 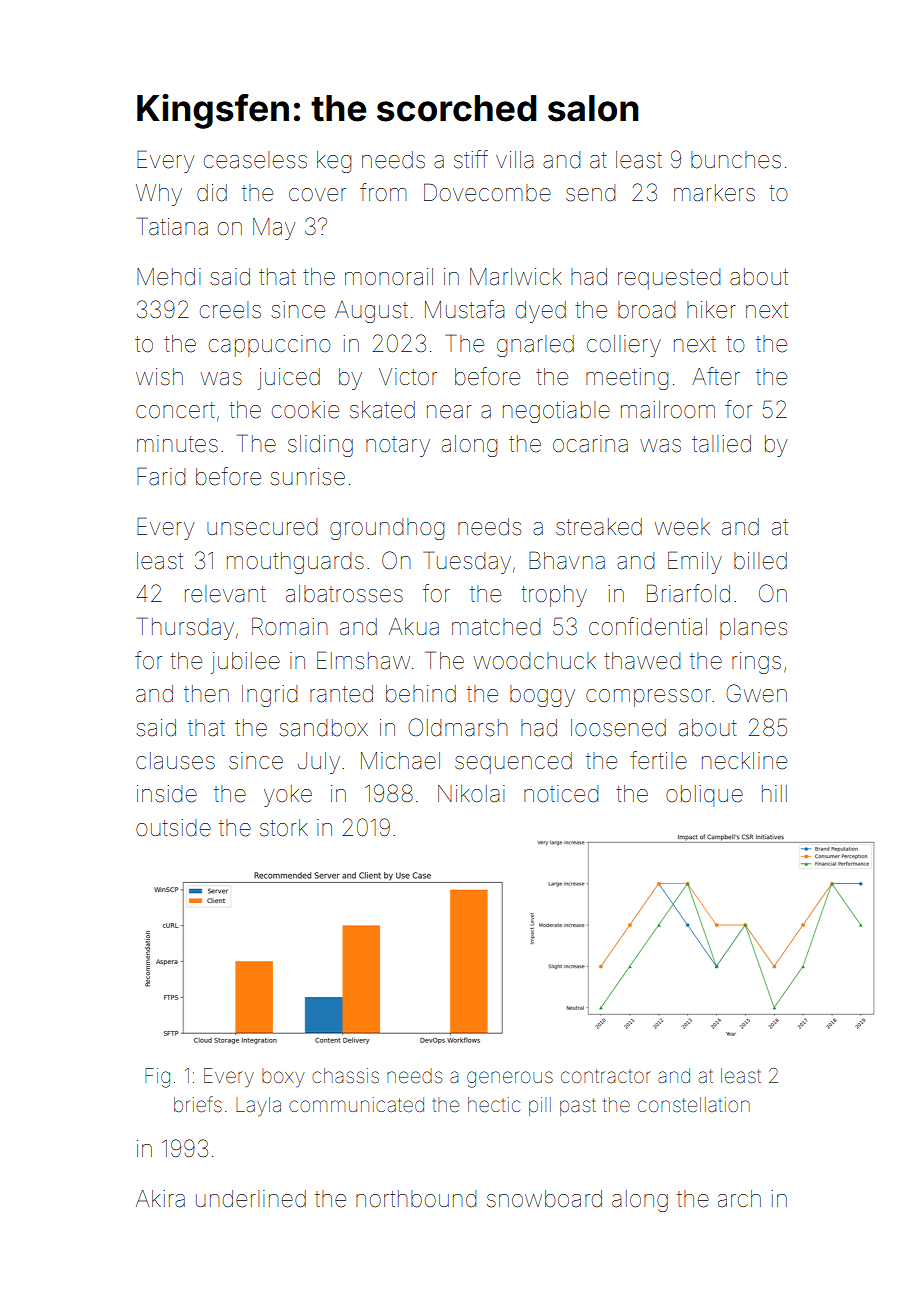 I want to click on After, so click(x=716, y=376).
